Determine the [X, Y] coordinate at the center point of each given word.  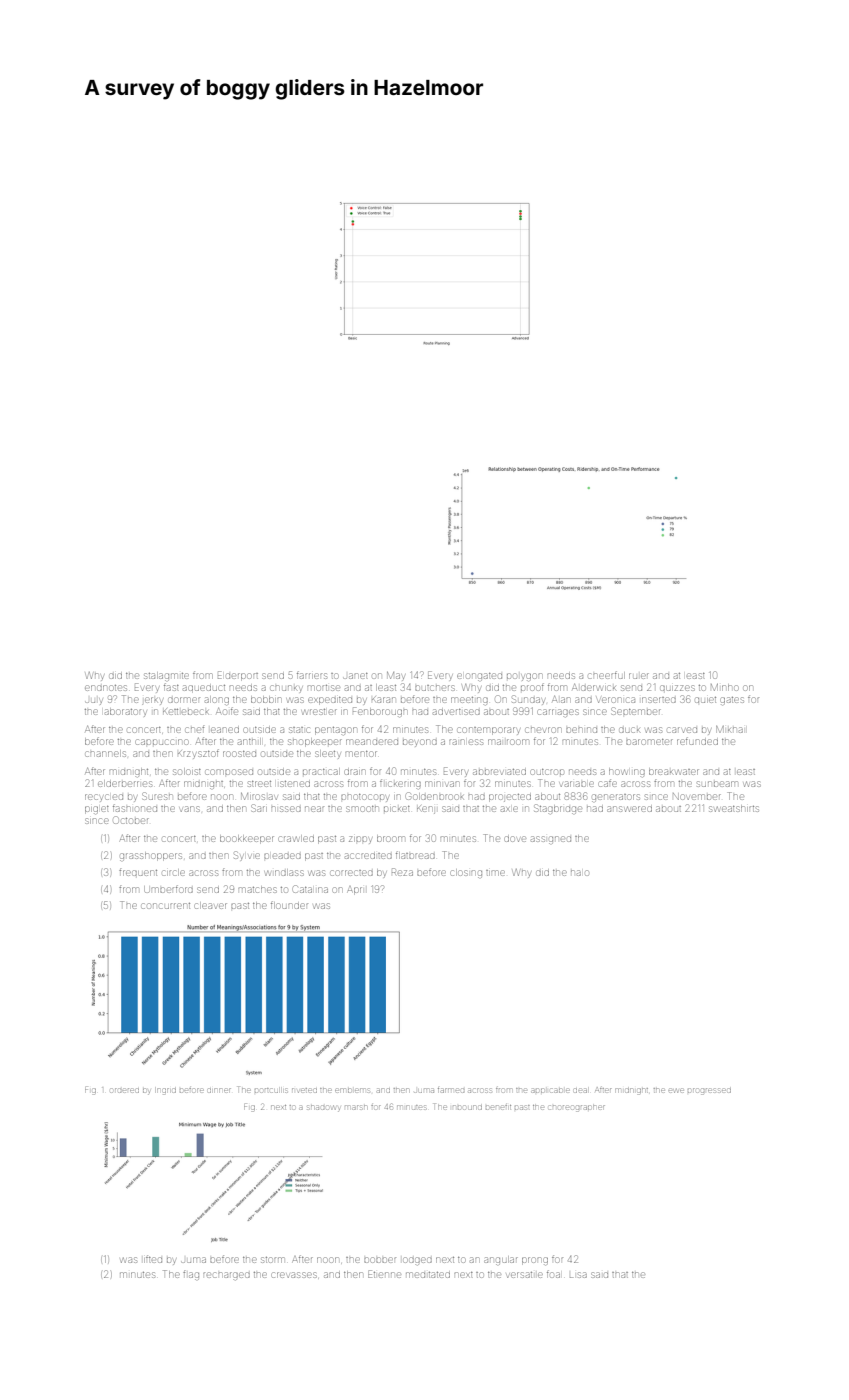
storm [272, 1260]
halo [579, 873]
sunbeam [717, 784]
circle [174, 872]
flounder [289, 905]
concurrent [166, 906]
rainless [466, 742]
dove [515, 839]
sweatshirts [734, 808]
